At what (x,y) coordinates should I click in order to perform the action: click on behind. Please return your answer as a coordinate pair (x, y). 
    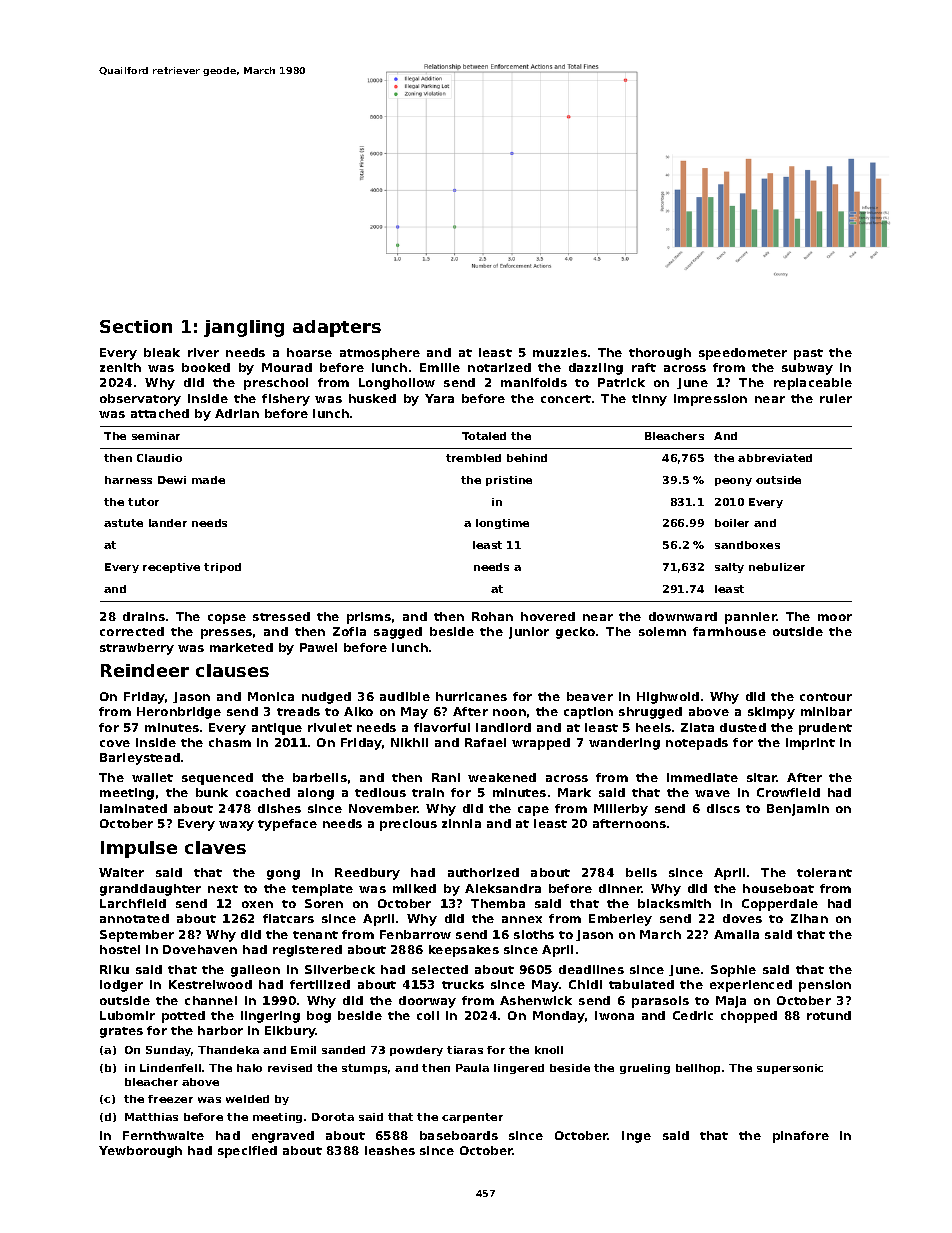
    Looking at the image, I should click on (527, 458).
